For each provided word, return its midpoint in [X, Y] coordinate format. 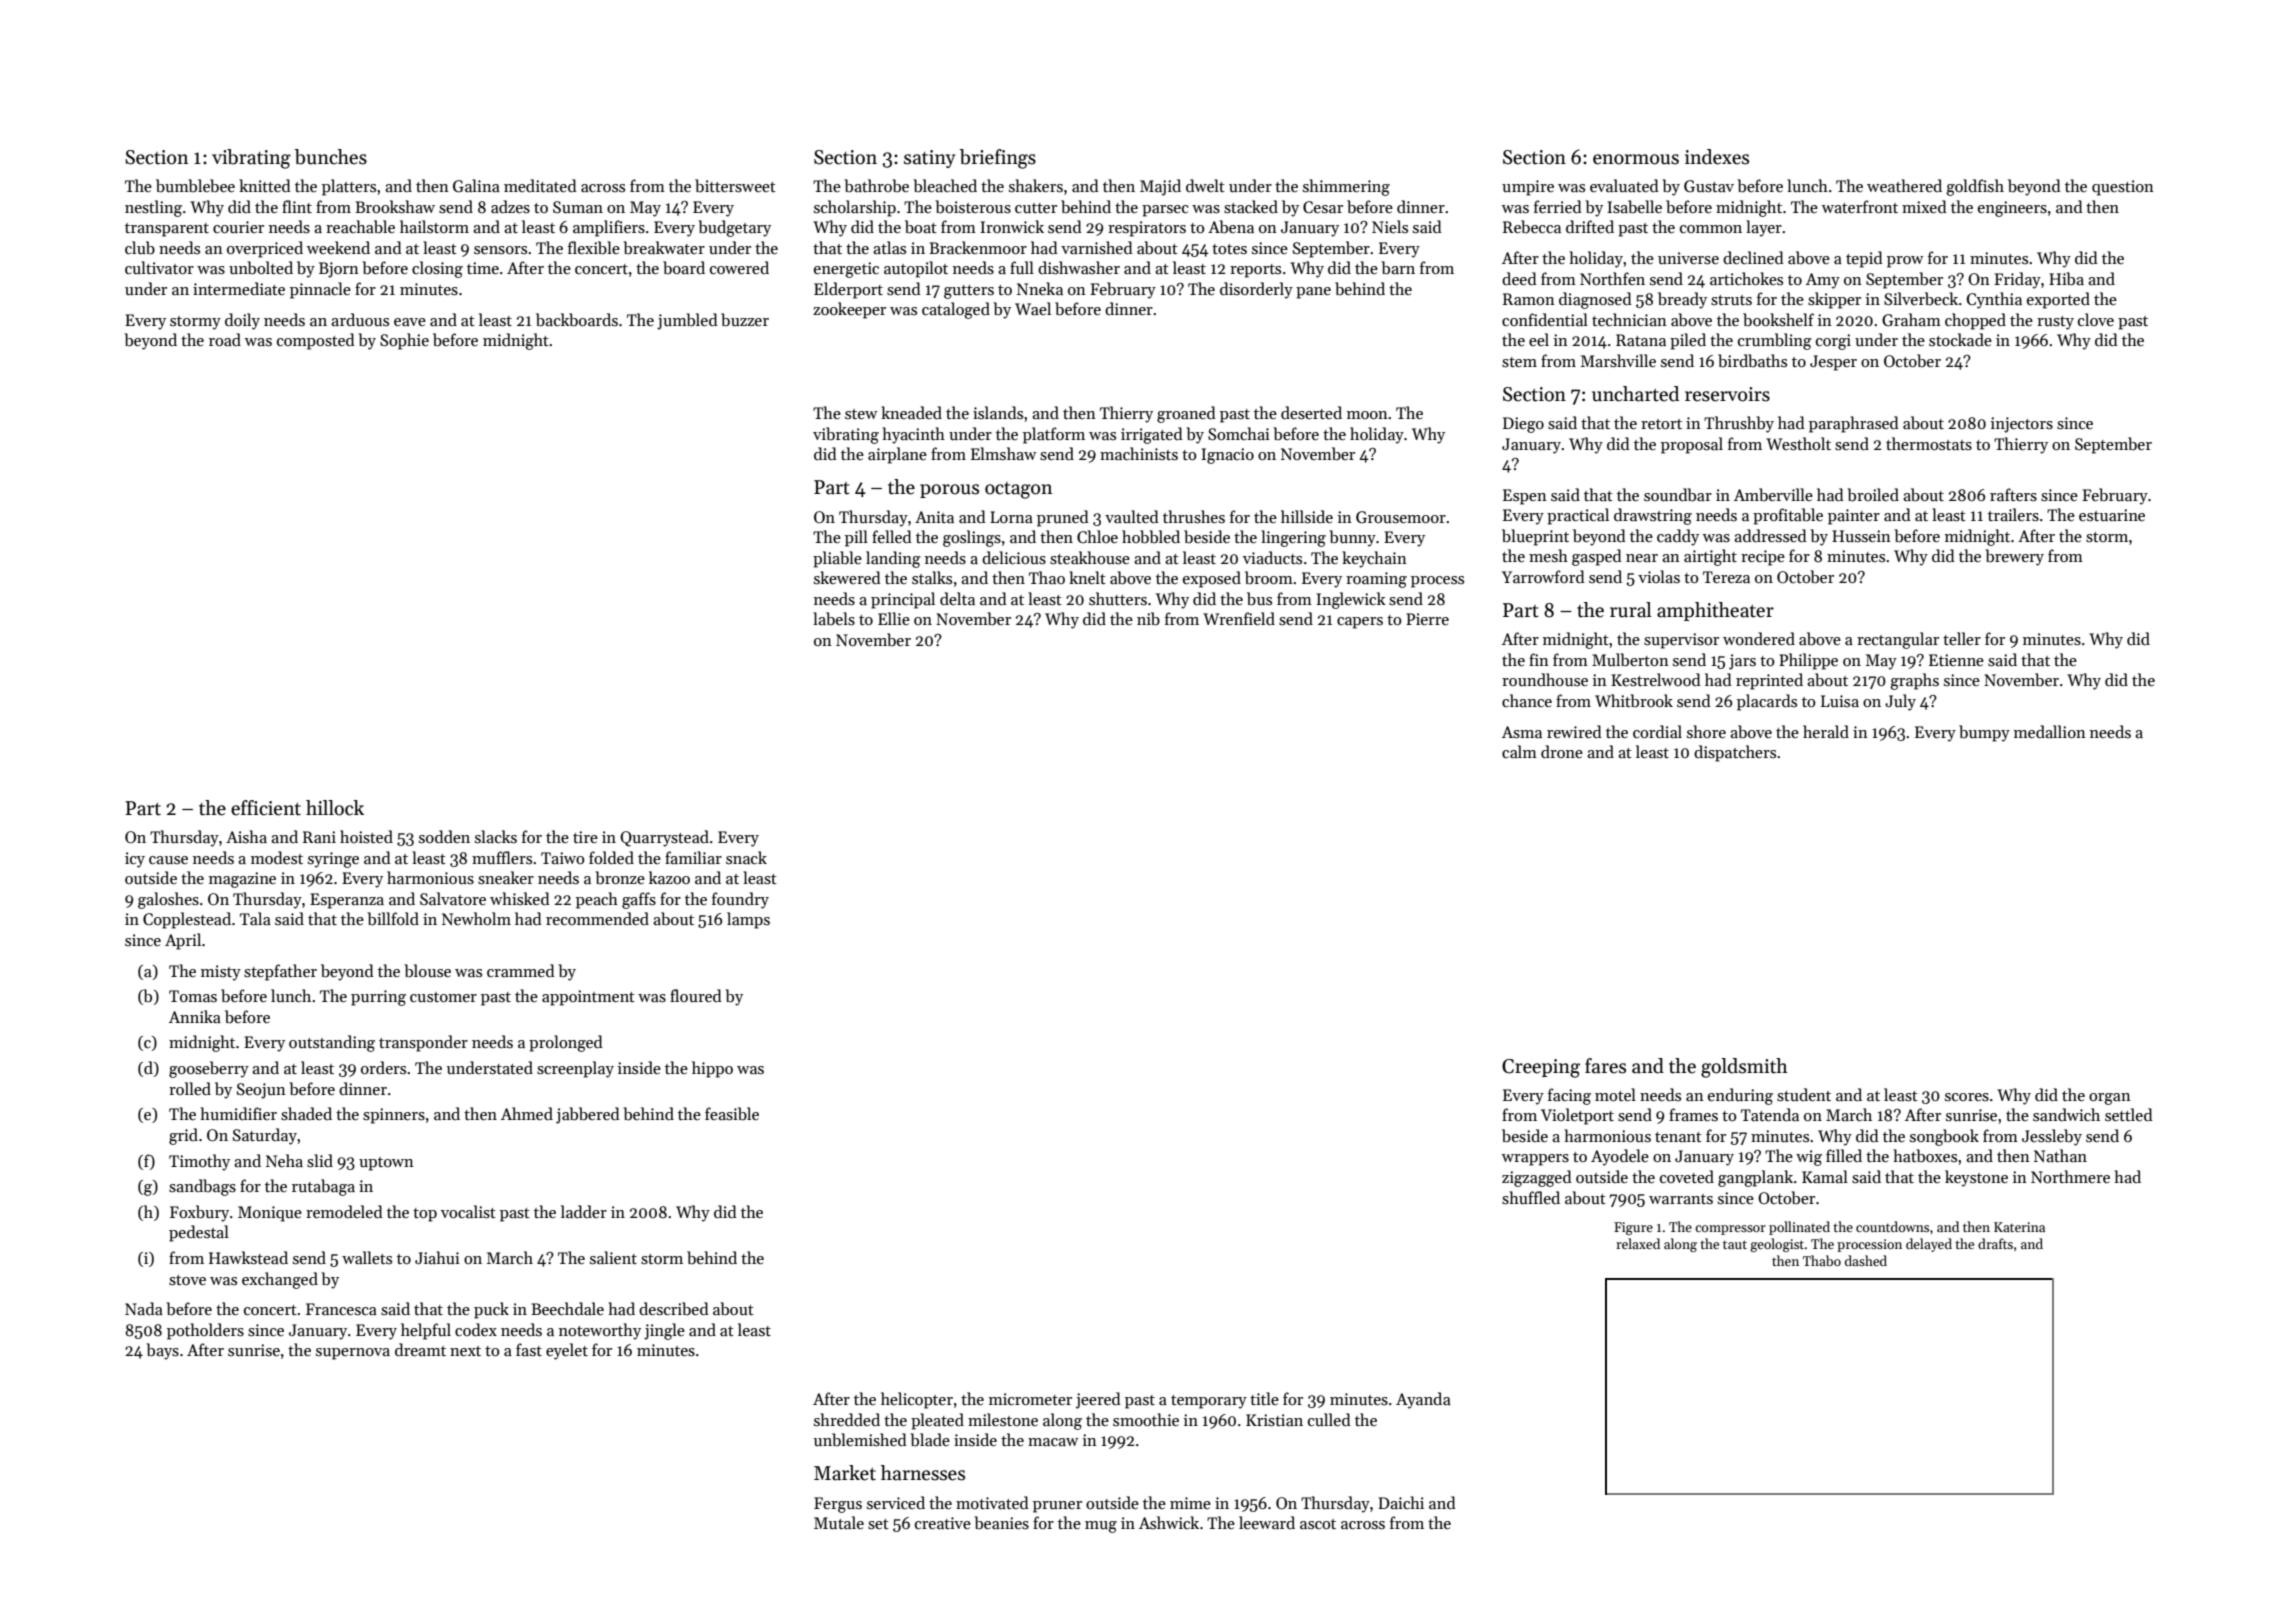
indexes [1717, 157]
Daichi [1401, 1502]
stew [861, 414]
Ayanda [1423, 1400]
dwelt [1205, 185]
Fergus [838, 1505]
